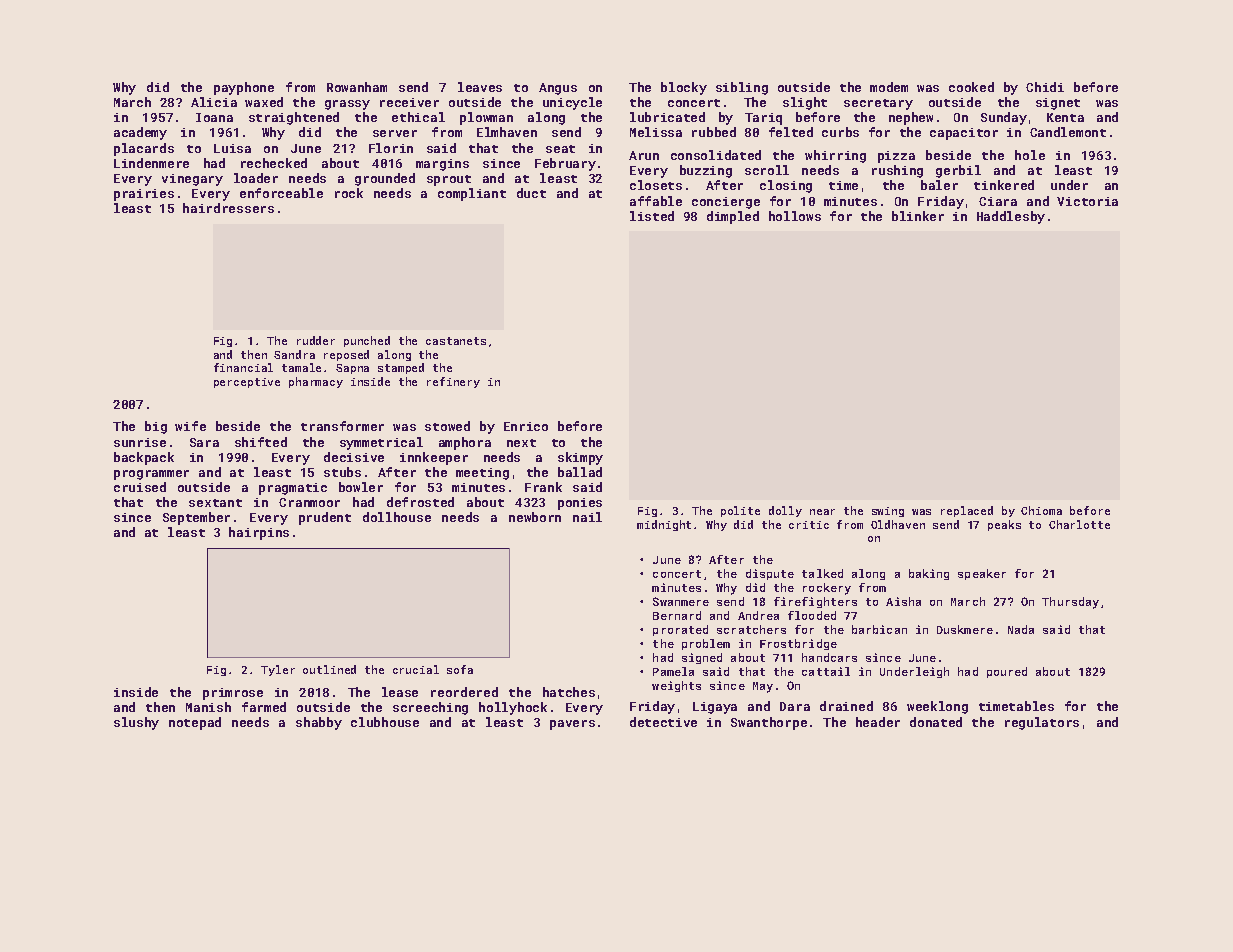 Image resolution: width=1233 pixels, height=952 pixels. What do you see at coordinates (680, 630) in the screenshot?
I see `prorated` at bounding box center [680, 630].
